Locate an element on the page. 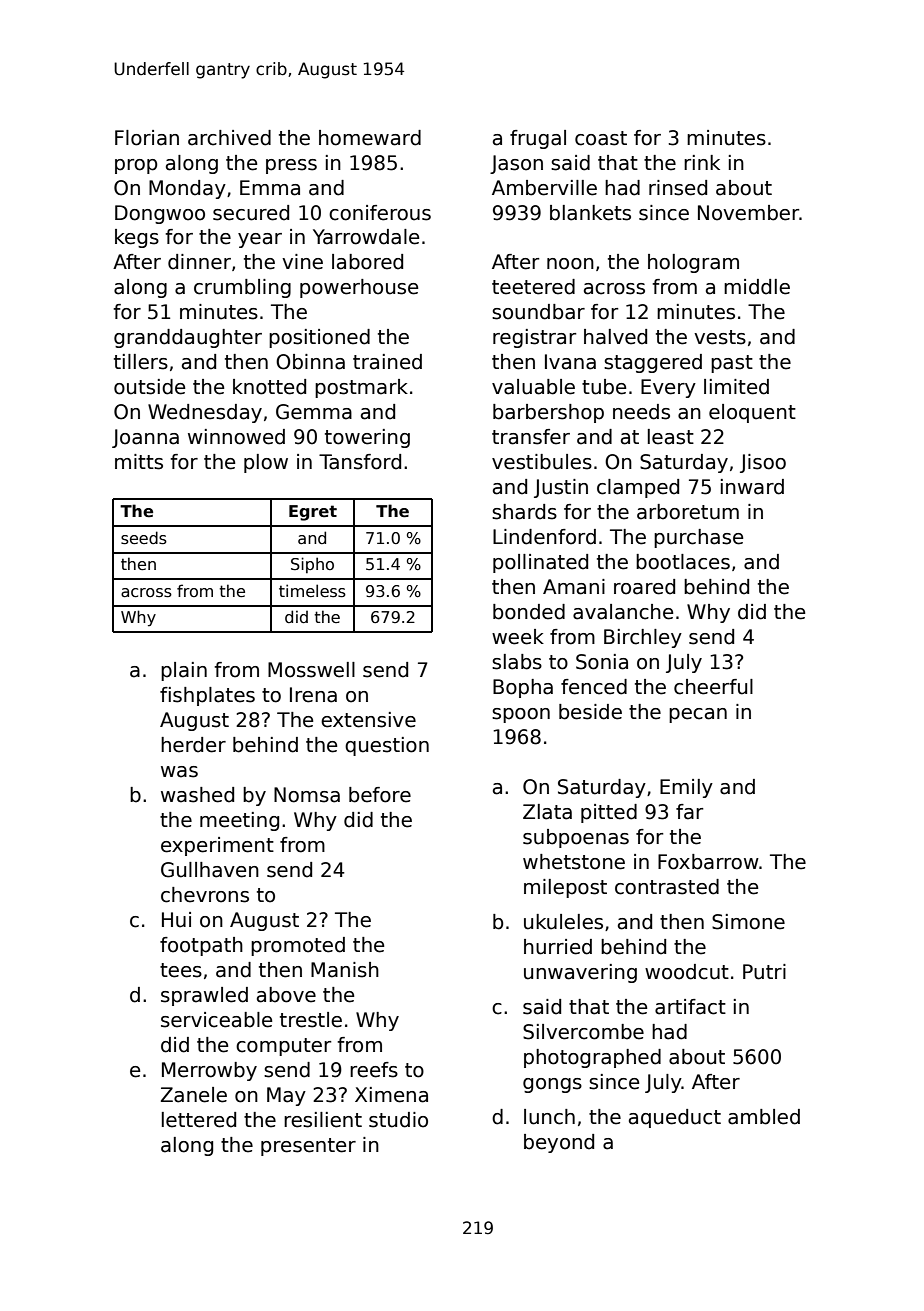 The image size is (924, 1311). ambled is located at coordinates (764, 1117).
